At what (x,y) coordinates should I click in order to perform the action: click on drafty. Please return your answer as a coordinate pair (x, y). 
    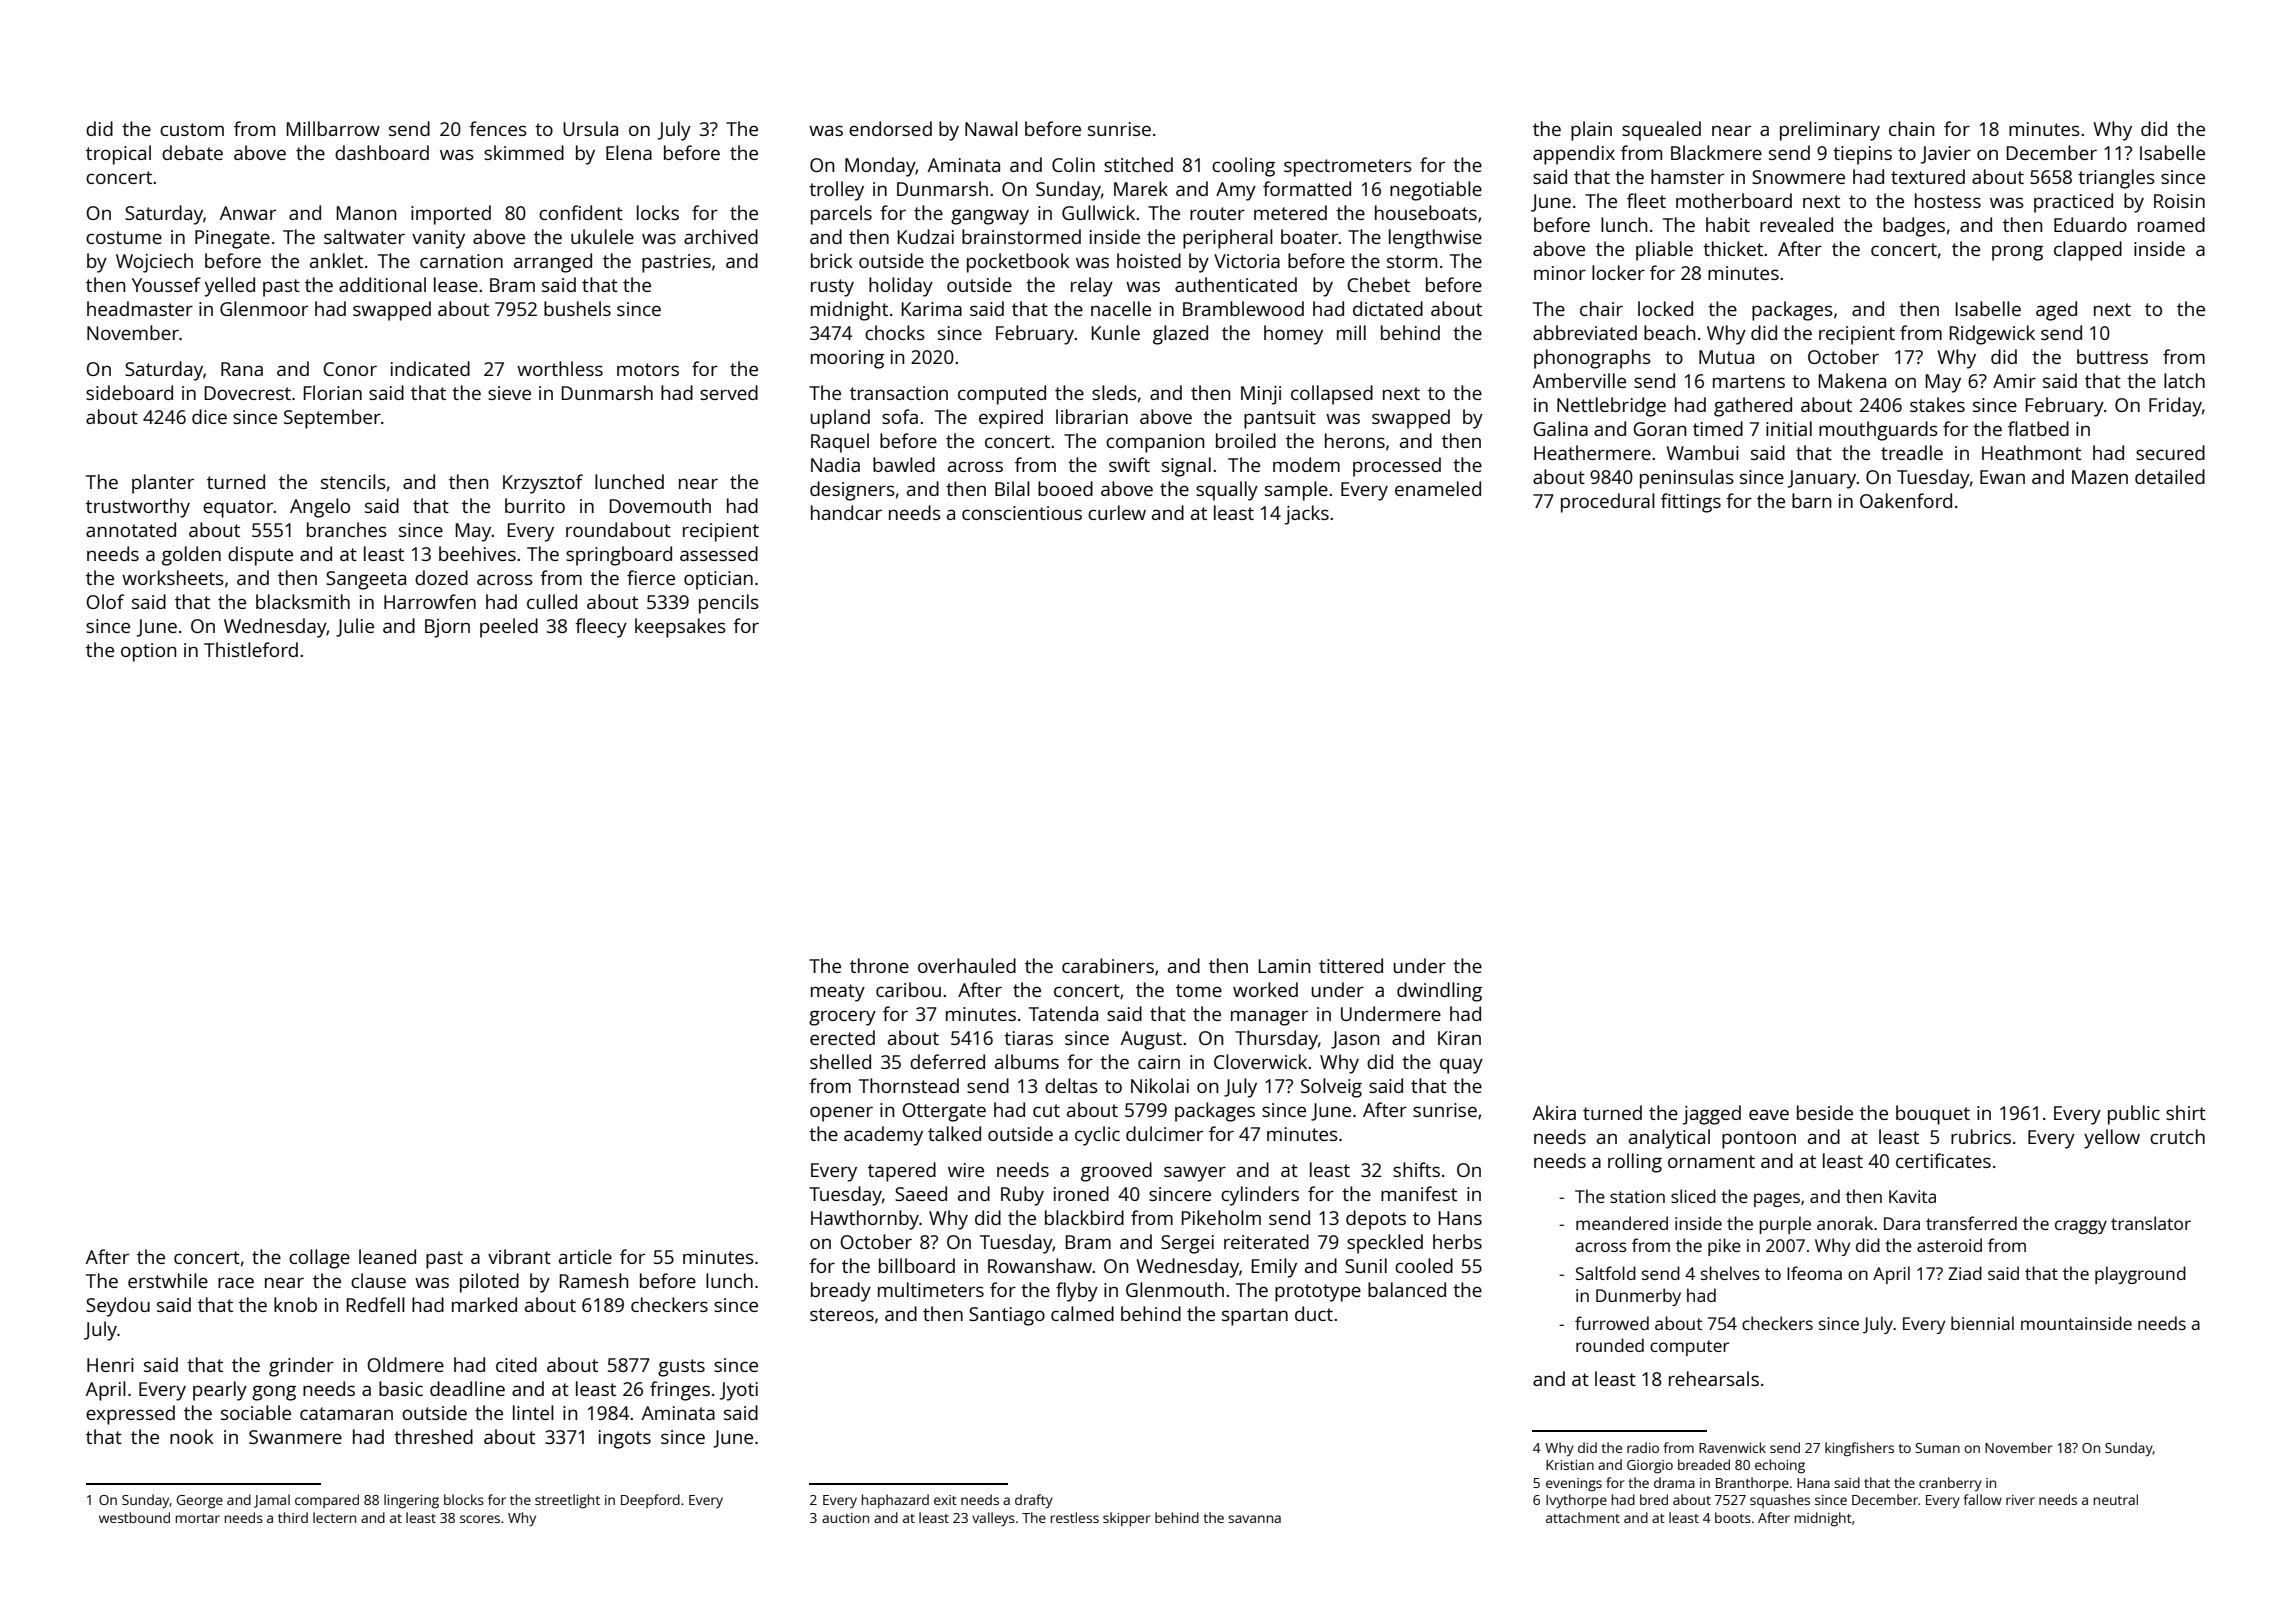
    Looking at the image, I should click on (1034, 1501).
